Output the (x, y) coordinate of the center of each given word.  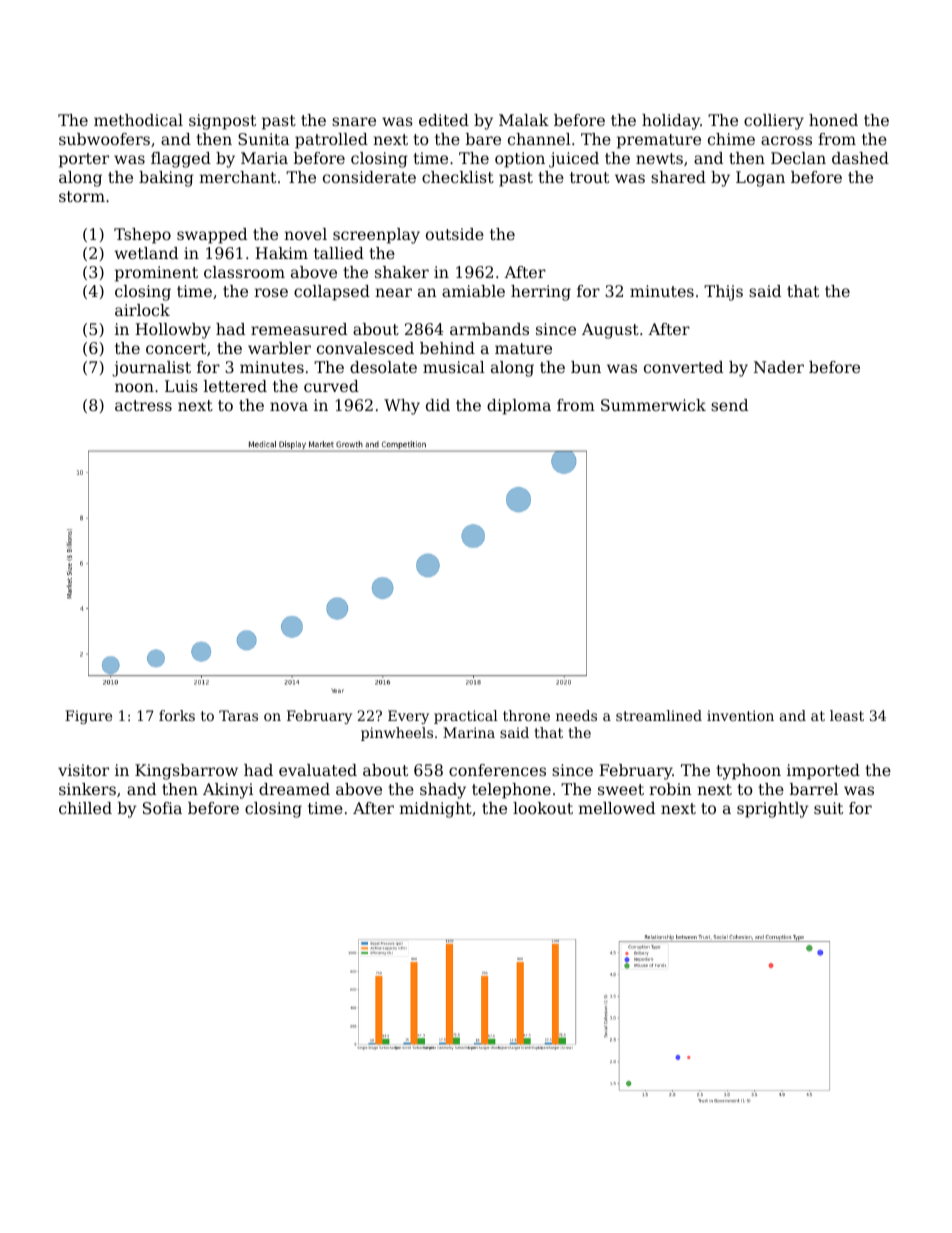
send (729, 405)
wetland (146, 253)
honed (833, 120)
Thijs (723, 293)
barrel (814, 789)
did (438, 405)
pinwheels (397, 734)
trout (589, 177)
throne (526, 715)
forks (177, 715)
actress (143, 405)
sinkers (87, 789)
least (847, 715)
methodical (138, 120)
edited (444, 120)
